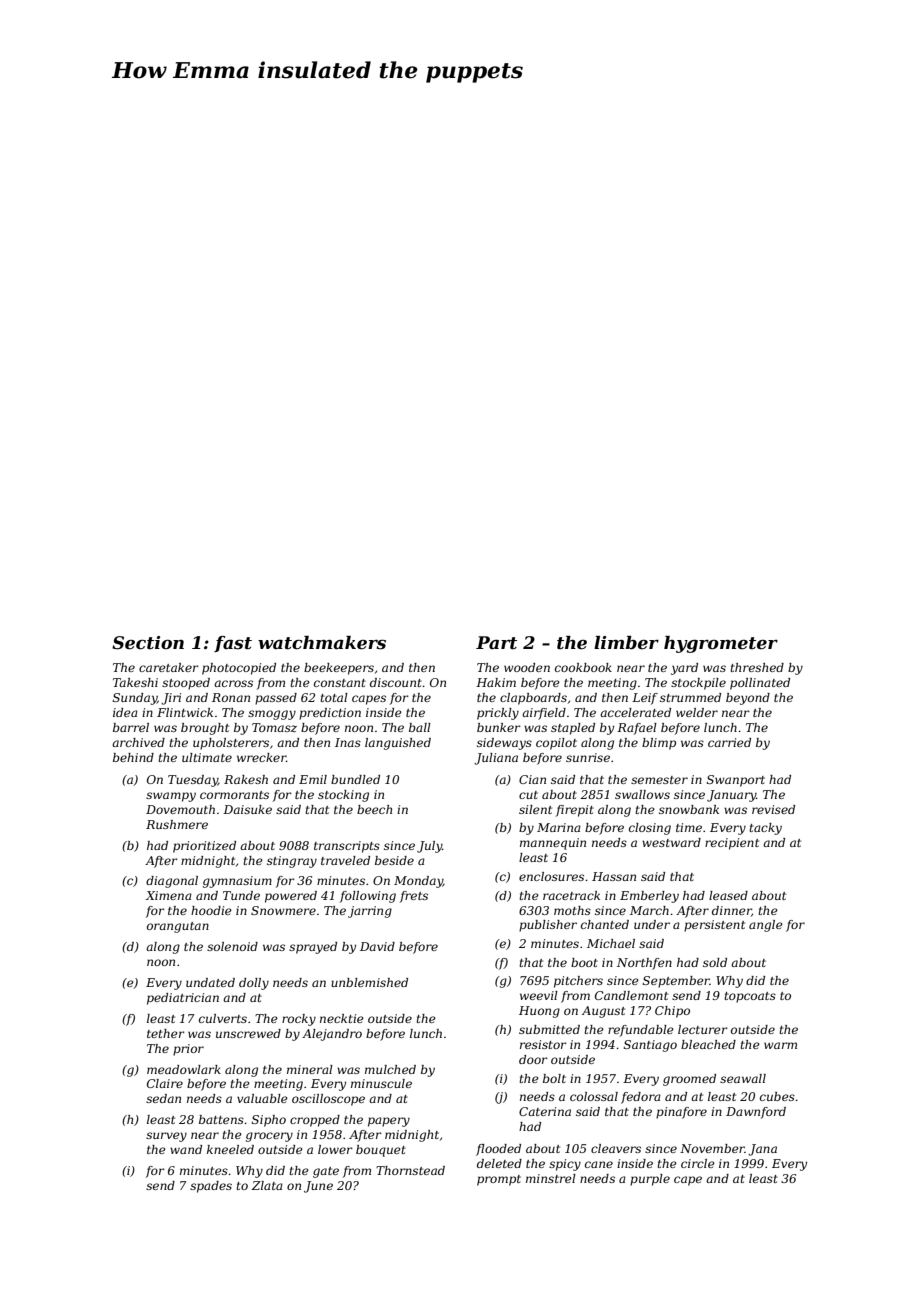  I want to click on stockpile, so click(698, 684).
